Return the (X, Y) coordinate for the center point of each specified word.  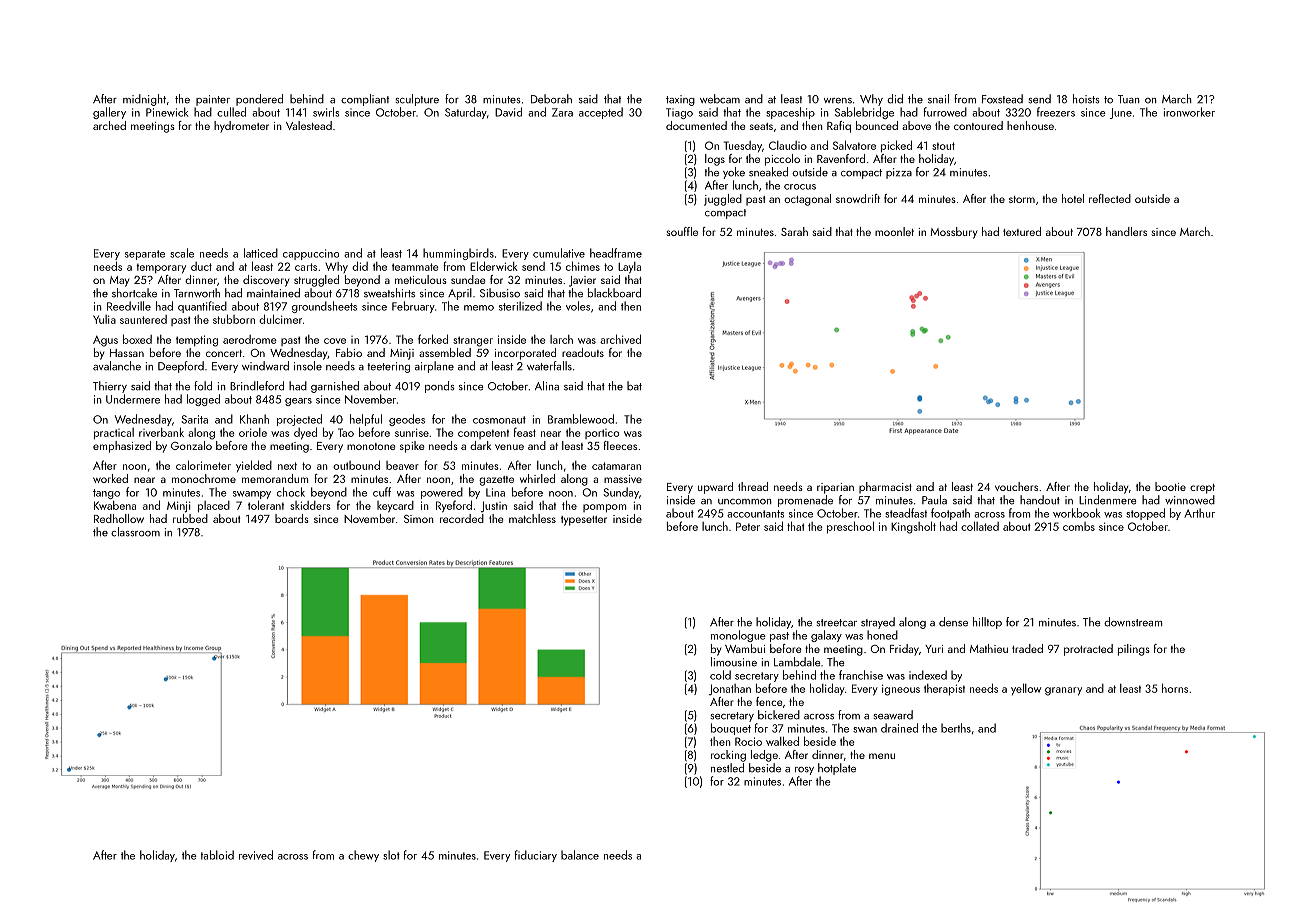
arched (109, 125)
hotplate (837, 769)
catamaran (616, 466)
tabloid (217, 855)
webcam (720, 99)
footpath (950, 514)
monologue (738, 636)
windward (265, 366)
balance (580, 855)
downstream (1133, 622)
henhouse (1030, 125)
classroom (135, 532)
